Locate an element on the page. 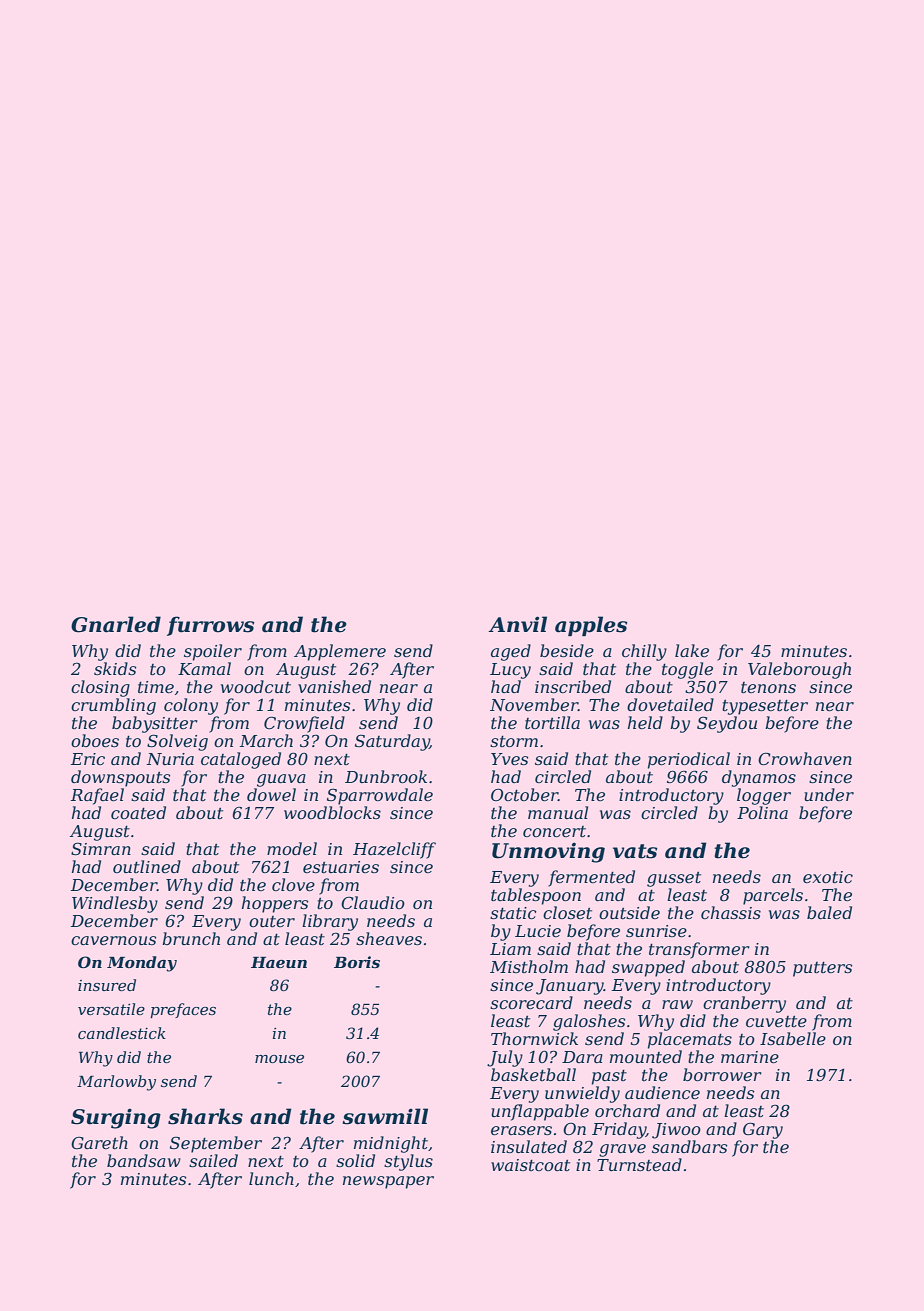 Image resolution: width=924 pixels, height=1311 pixels. January is located at coordinates (570, 987).
